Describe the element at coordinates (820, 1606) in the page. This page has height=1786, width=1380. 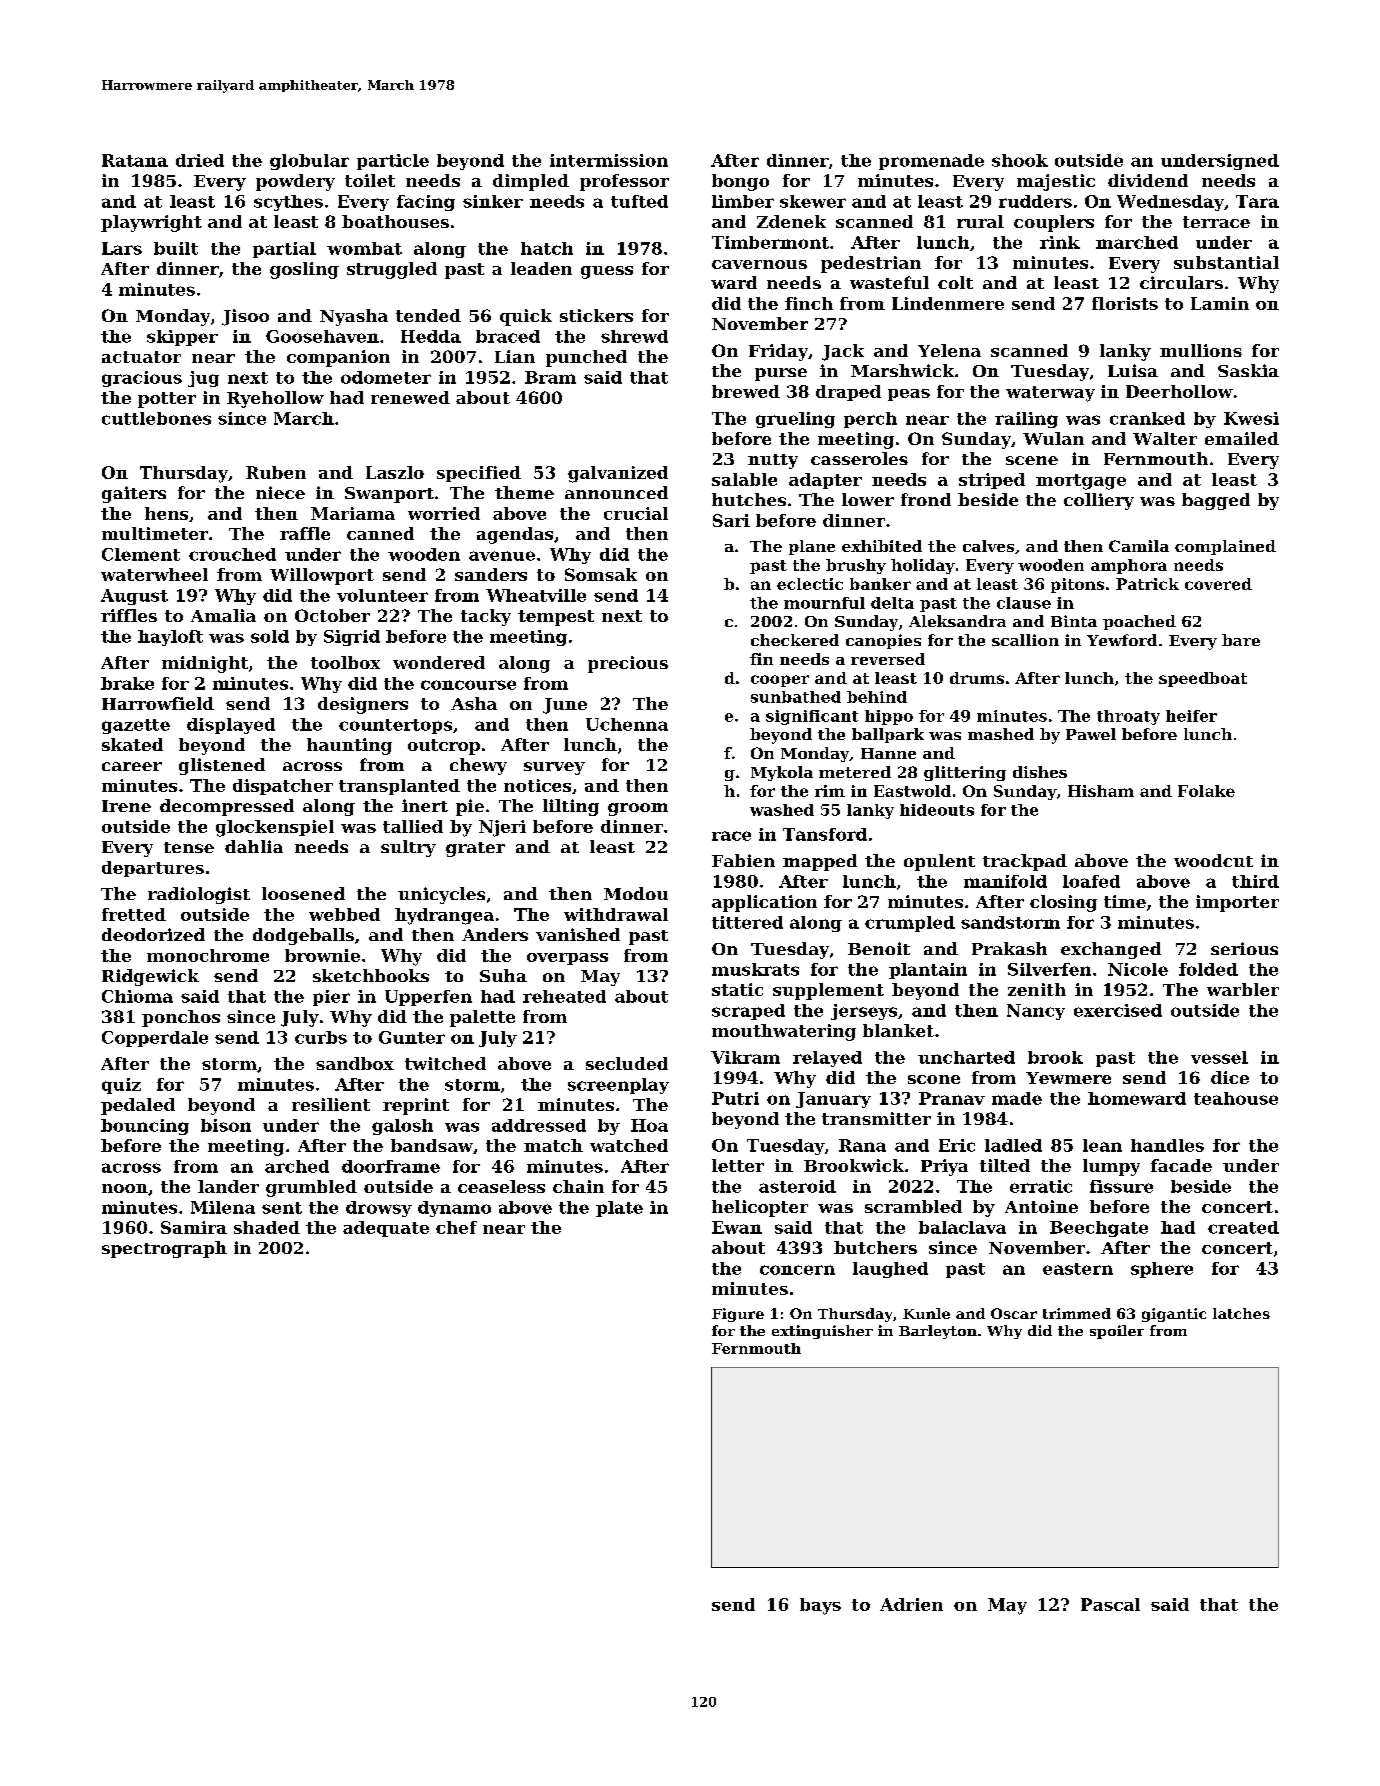
I see `bays` at that location.
